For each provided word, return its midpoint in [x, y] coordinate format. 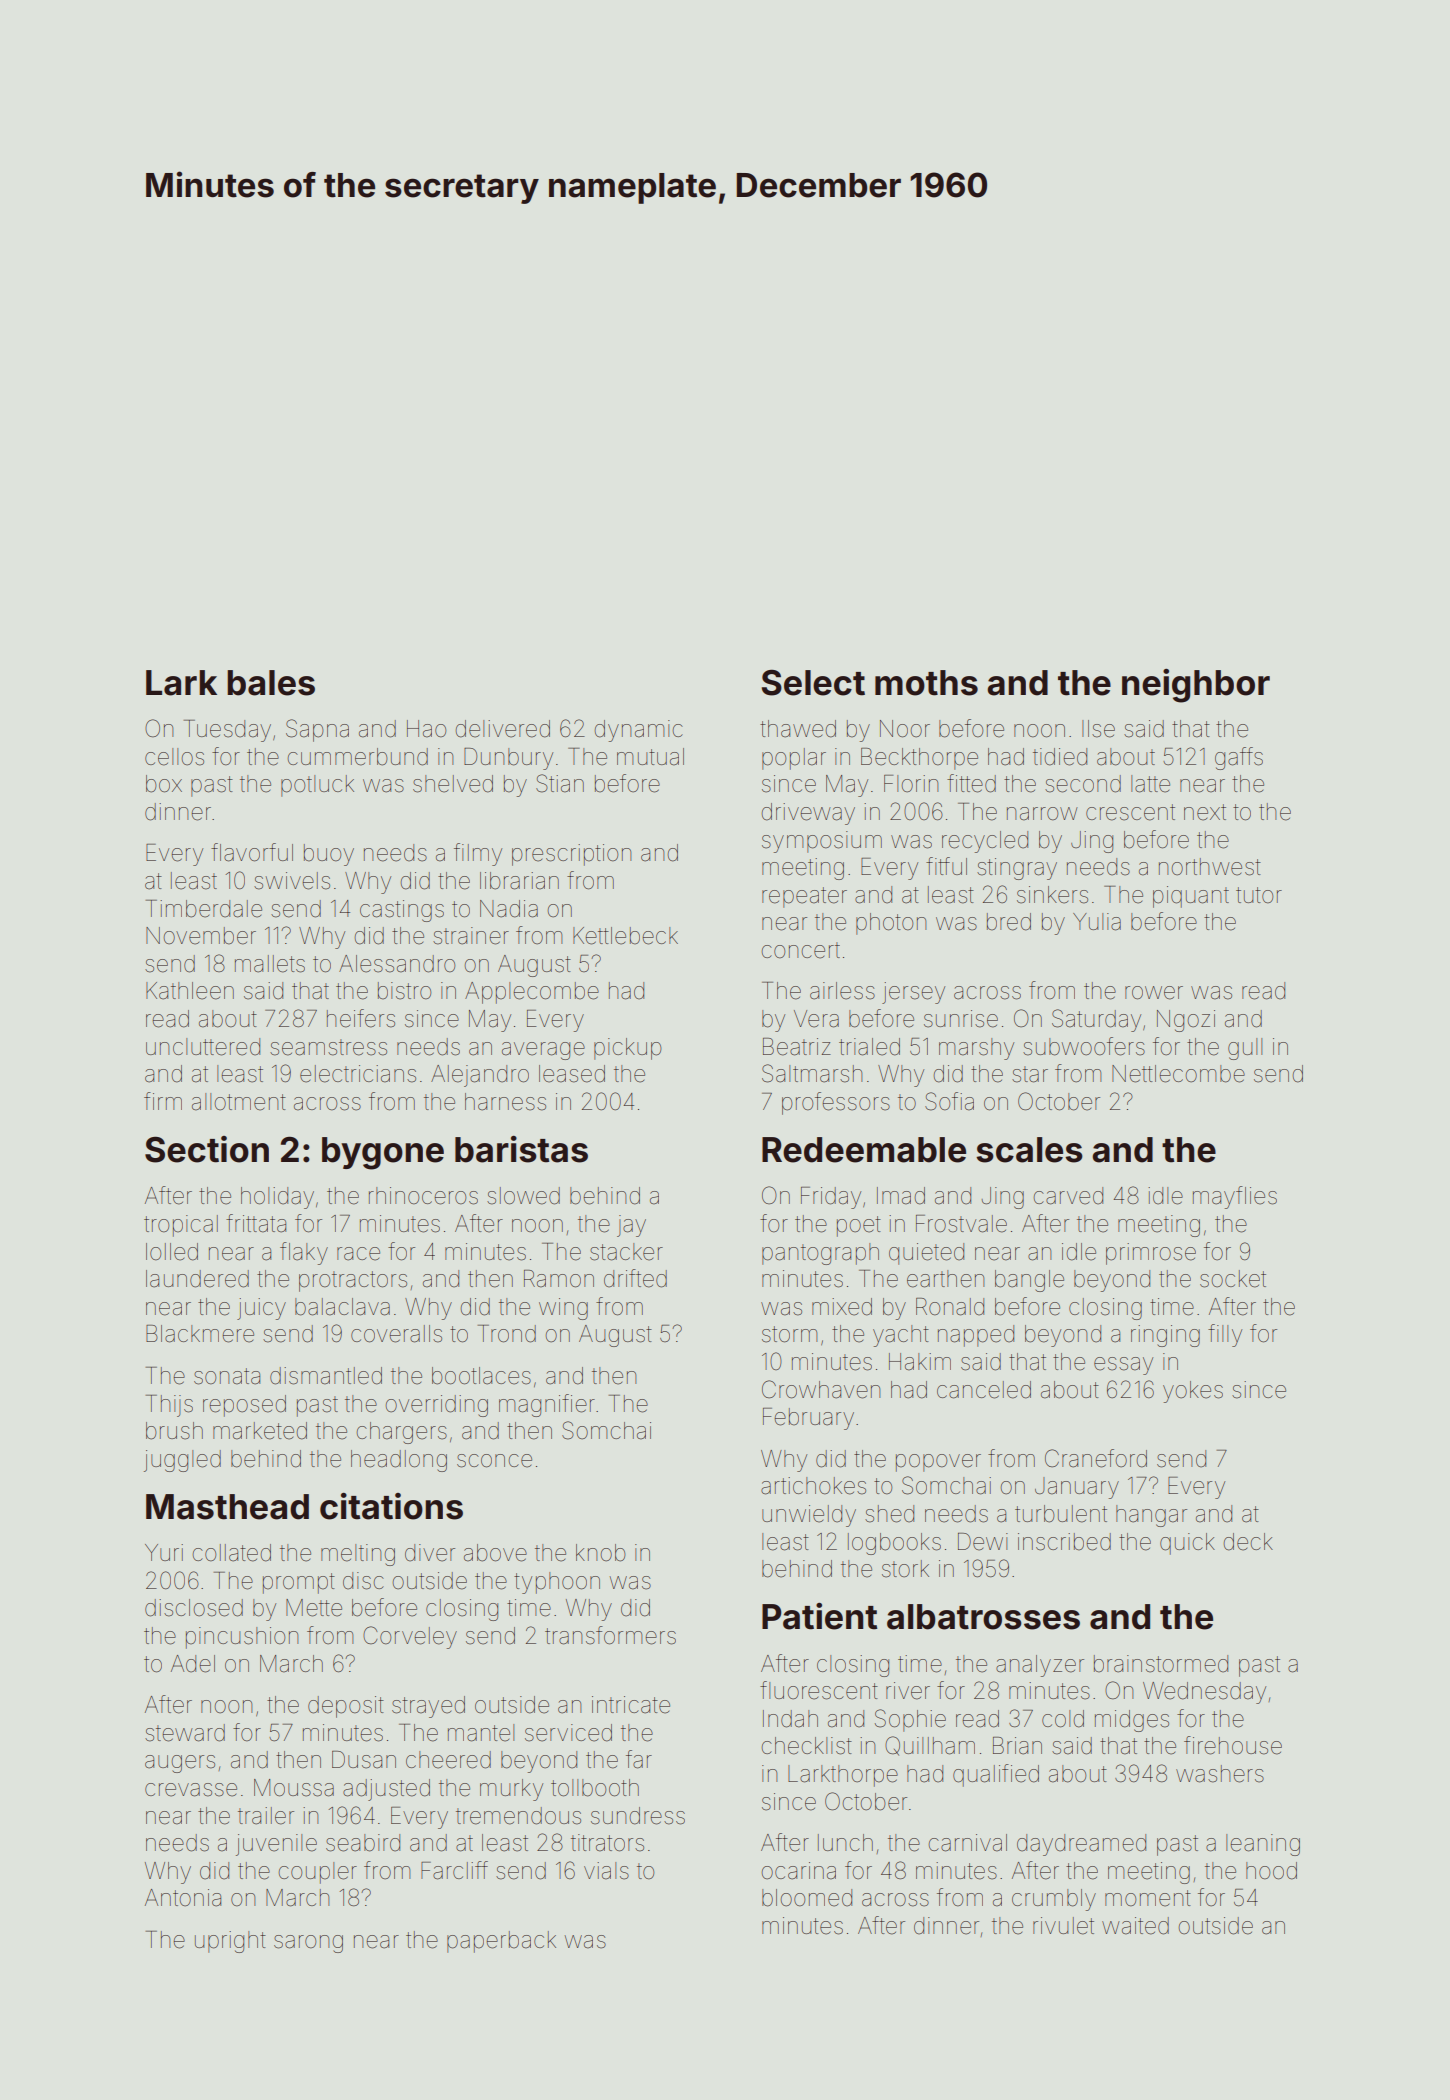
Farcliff [454, 1870]
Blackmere [200, 1334]
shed [889, 1514]
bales [271, 683]
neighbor [1196, 686]
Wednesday [1204, 1693]
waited [1135, 1926]
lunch [845, 1842]
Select [813, 683]
